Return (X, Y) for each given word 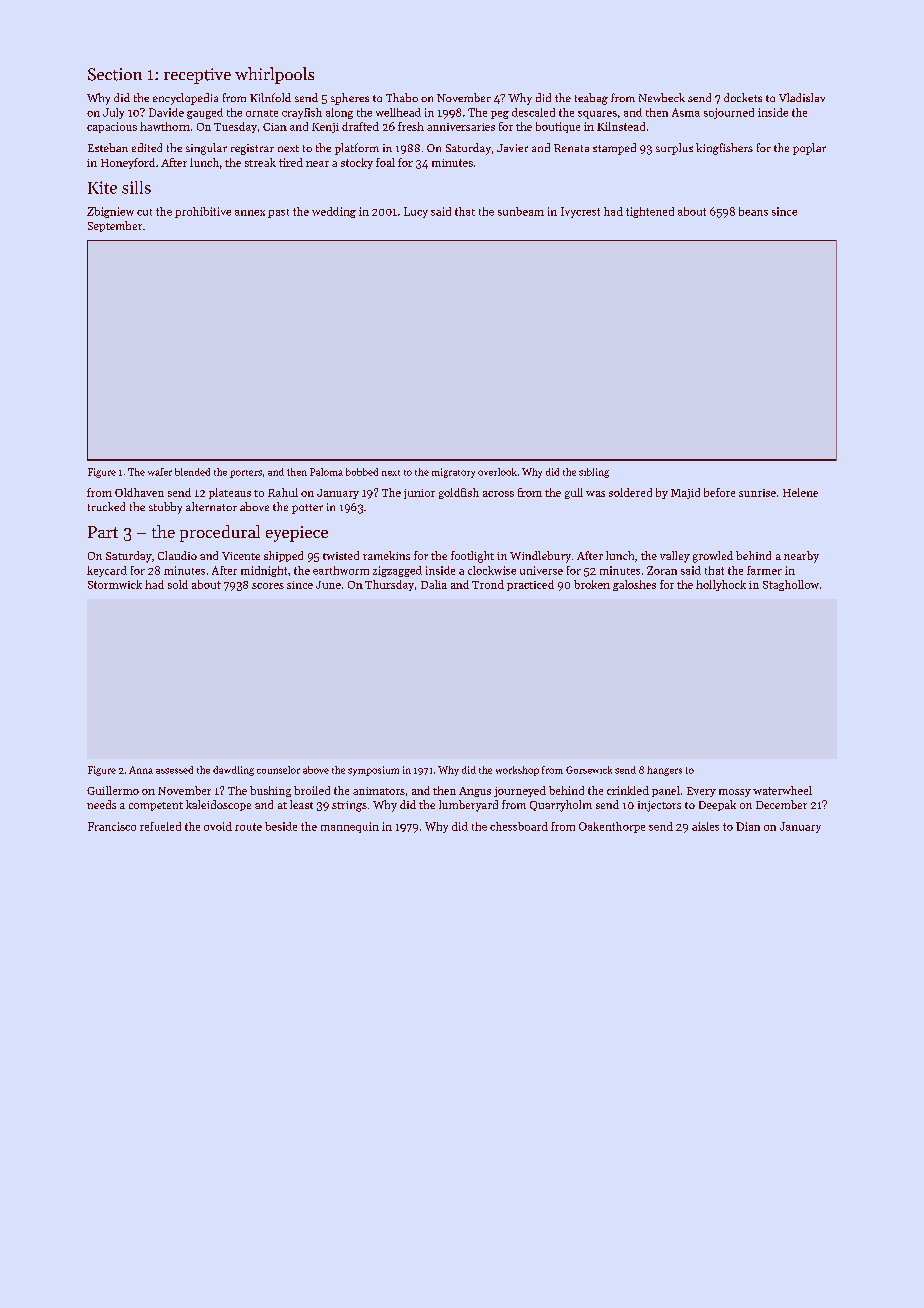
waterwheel (782, 790)
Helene (800, 492)
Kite (102, 187)
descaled (533, 112)
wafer (160, 472)
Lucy (416, 212)
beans (753, 211)
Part (103, 532)
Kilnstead (621, 126)
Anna (141, 770)
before (719, 492)
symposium (373, 771)
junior (419, 494)
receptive (197, 76)
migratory (453, 473)
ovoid (218, 826)
